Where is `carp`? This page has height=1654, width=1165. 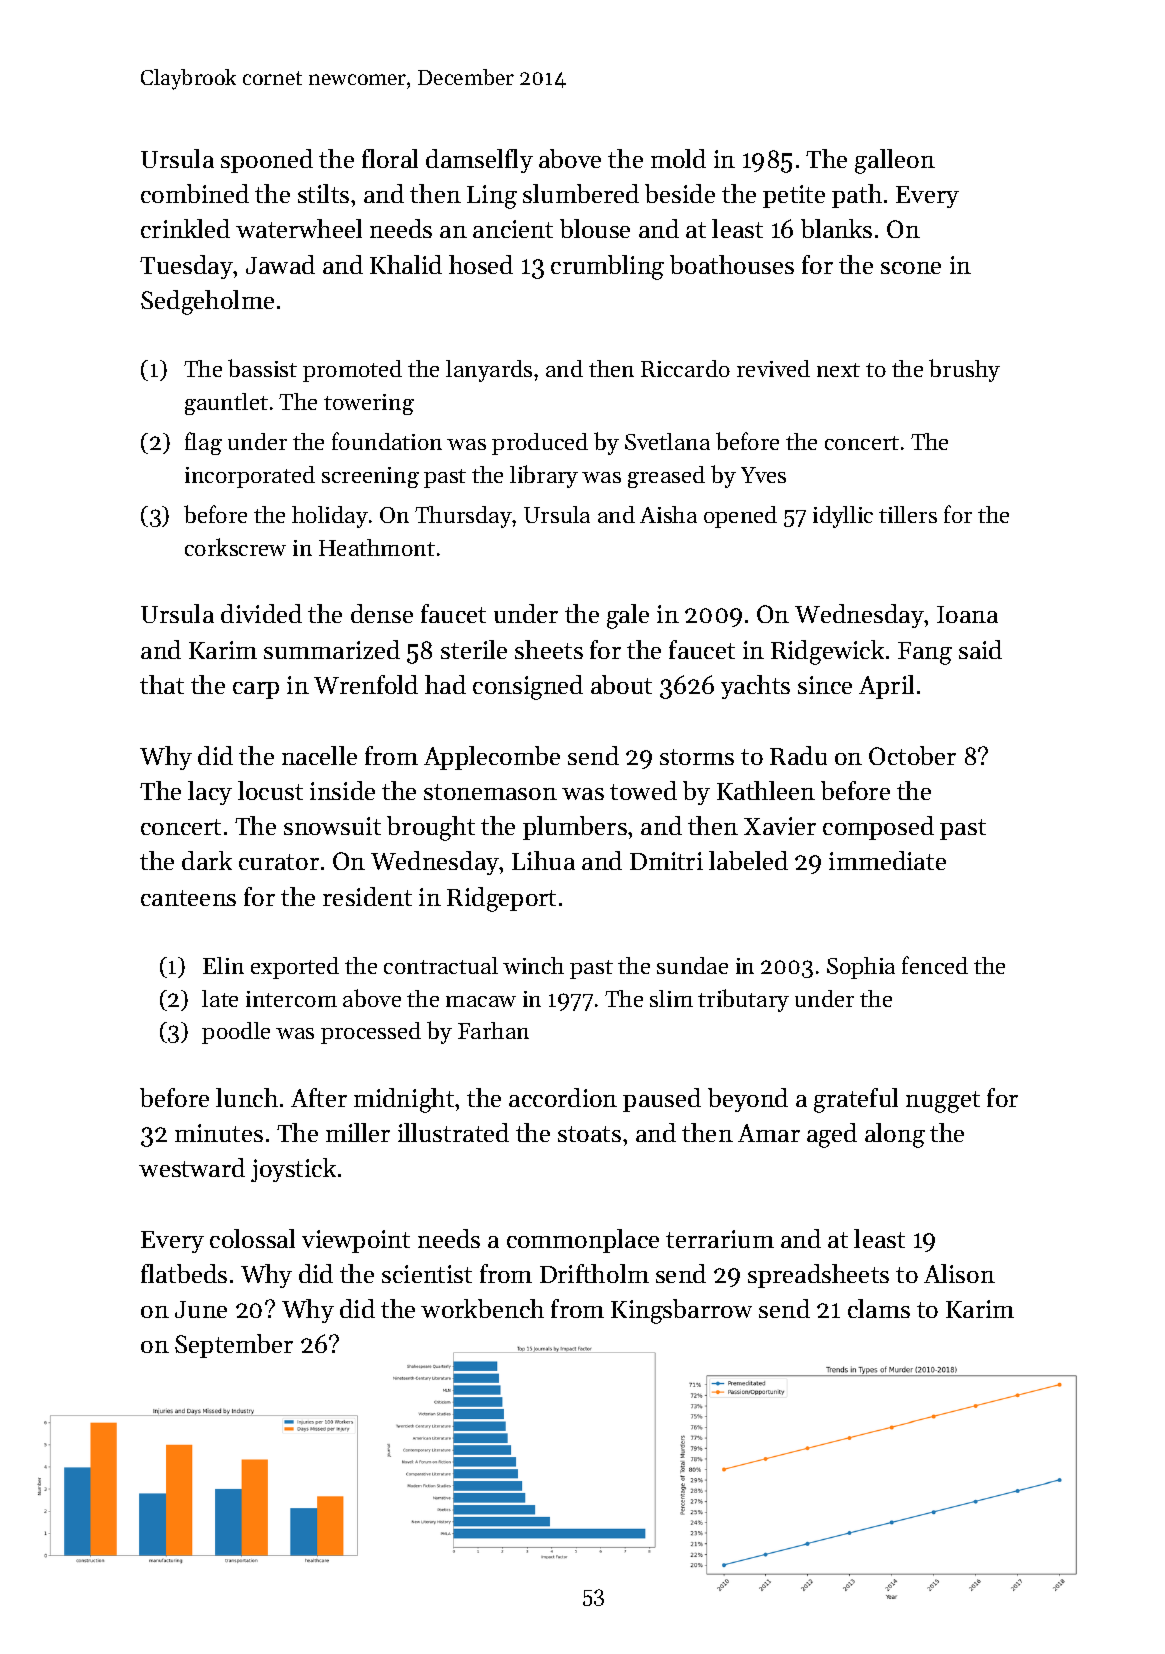 carp is located at coordinates (256, 690).
